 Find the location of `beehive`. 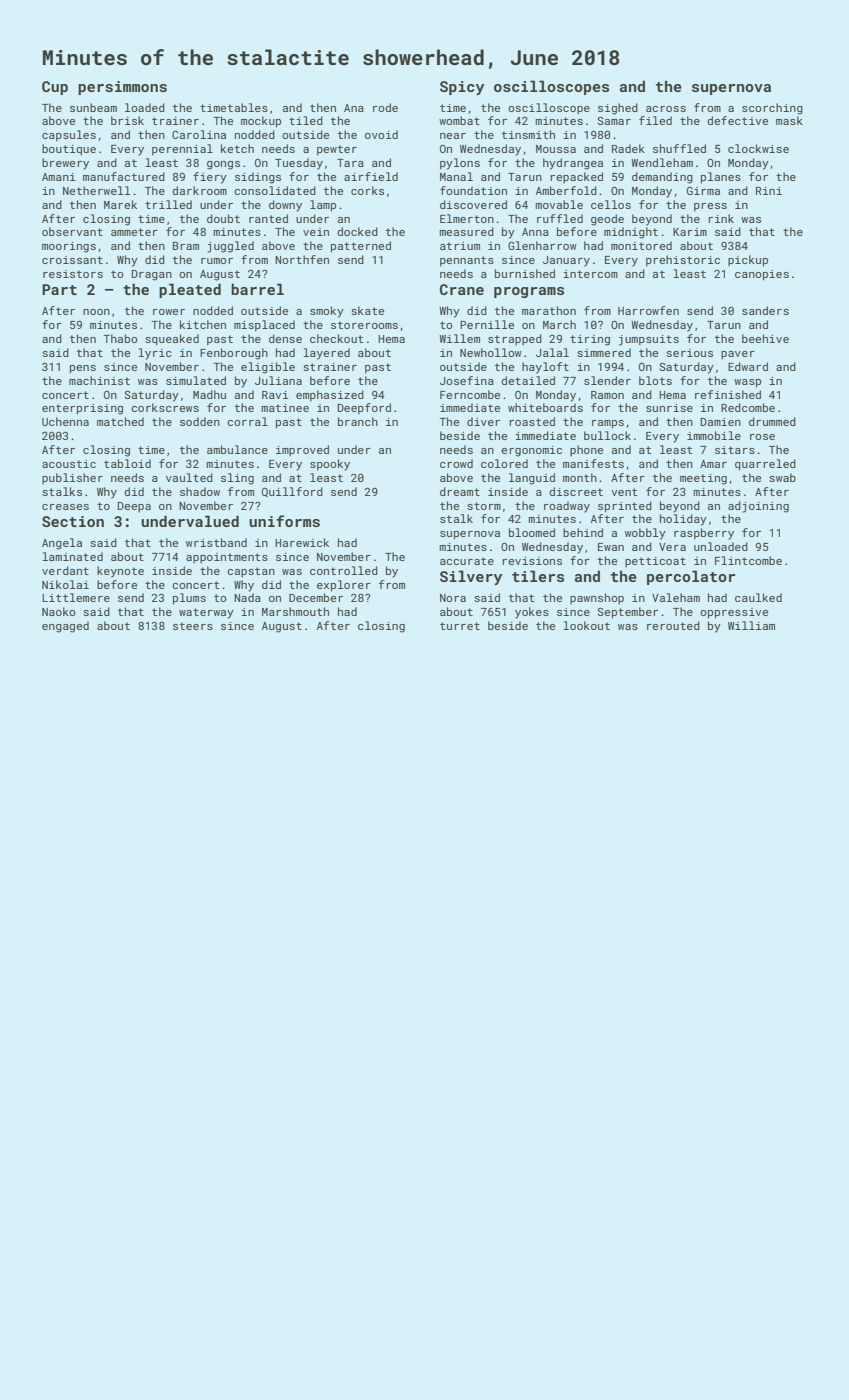

beehive is located at coordinates (765, 338).
